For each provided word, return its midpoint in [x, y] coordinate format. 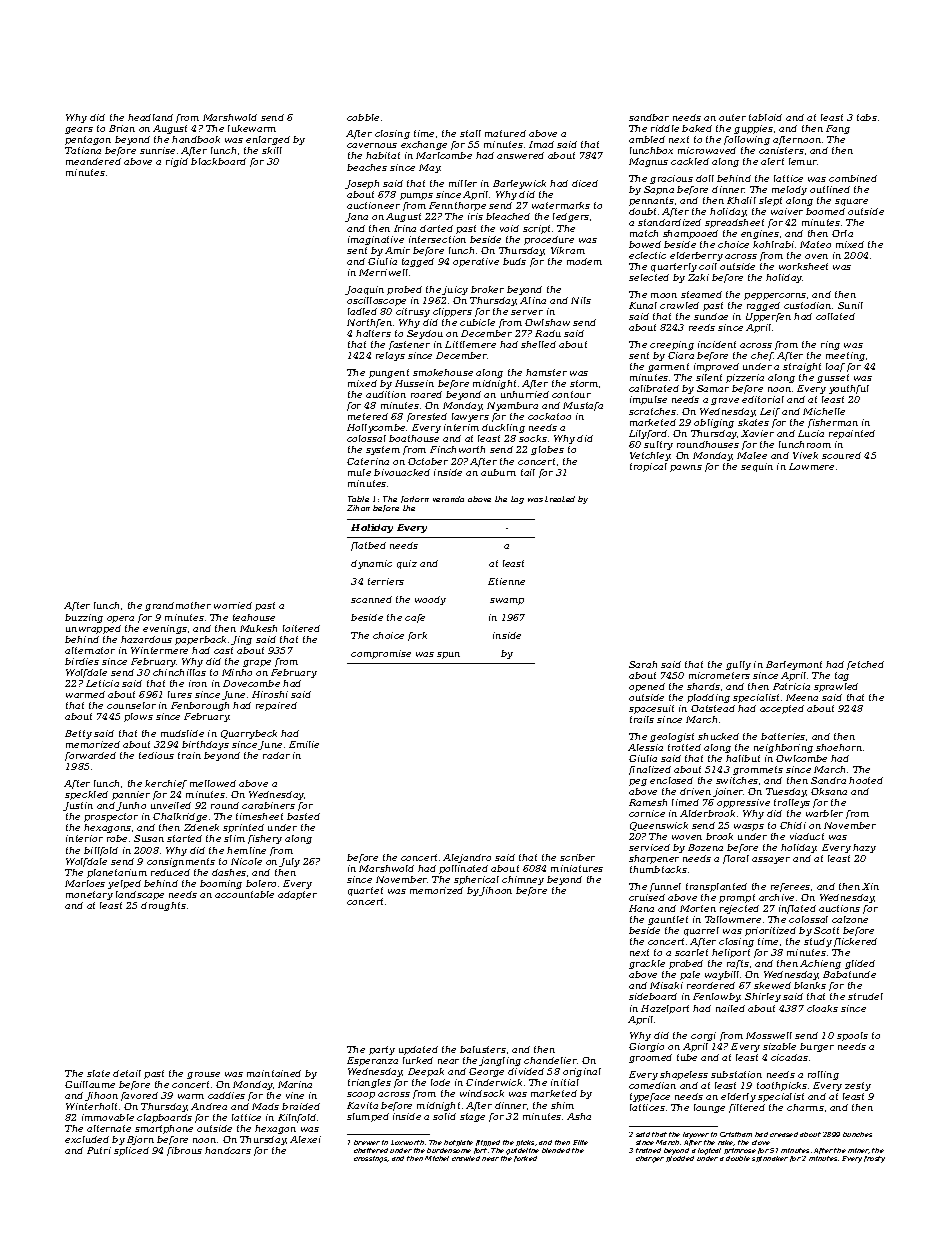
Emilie [304, 744]
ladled [362, 311]
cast [223, 650]
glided [860, 964]
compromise [381, 654]
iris [475, 216]
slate [98, 1073]
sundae [711, 316]
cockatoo [549, 416]
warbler [824, 813]
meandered [93, 161]
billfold [101, 851]
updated [418, 1050]
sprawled [836, 687]
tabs [867, 117]
